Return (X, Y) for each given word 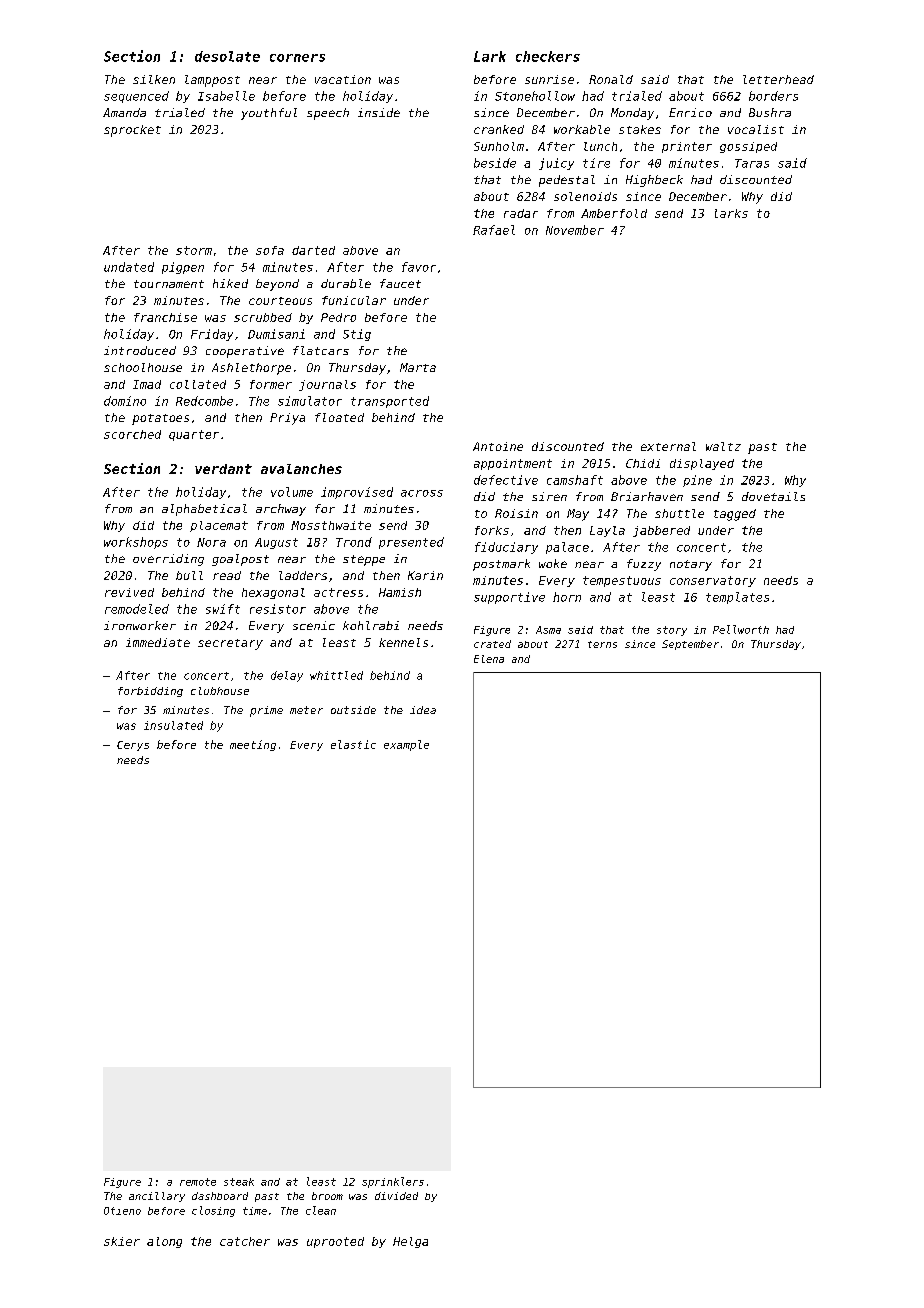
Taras (752, 163)
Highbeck (654, 181)
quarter (194, 435)
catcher (245, 1241)
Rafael (494, 230)
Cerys (133, 746)
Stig (357, 335)
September (690, 645)
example (406, 745)
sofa (270, 250)
